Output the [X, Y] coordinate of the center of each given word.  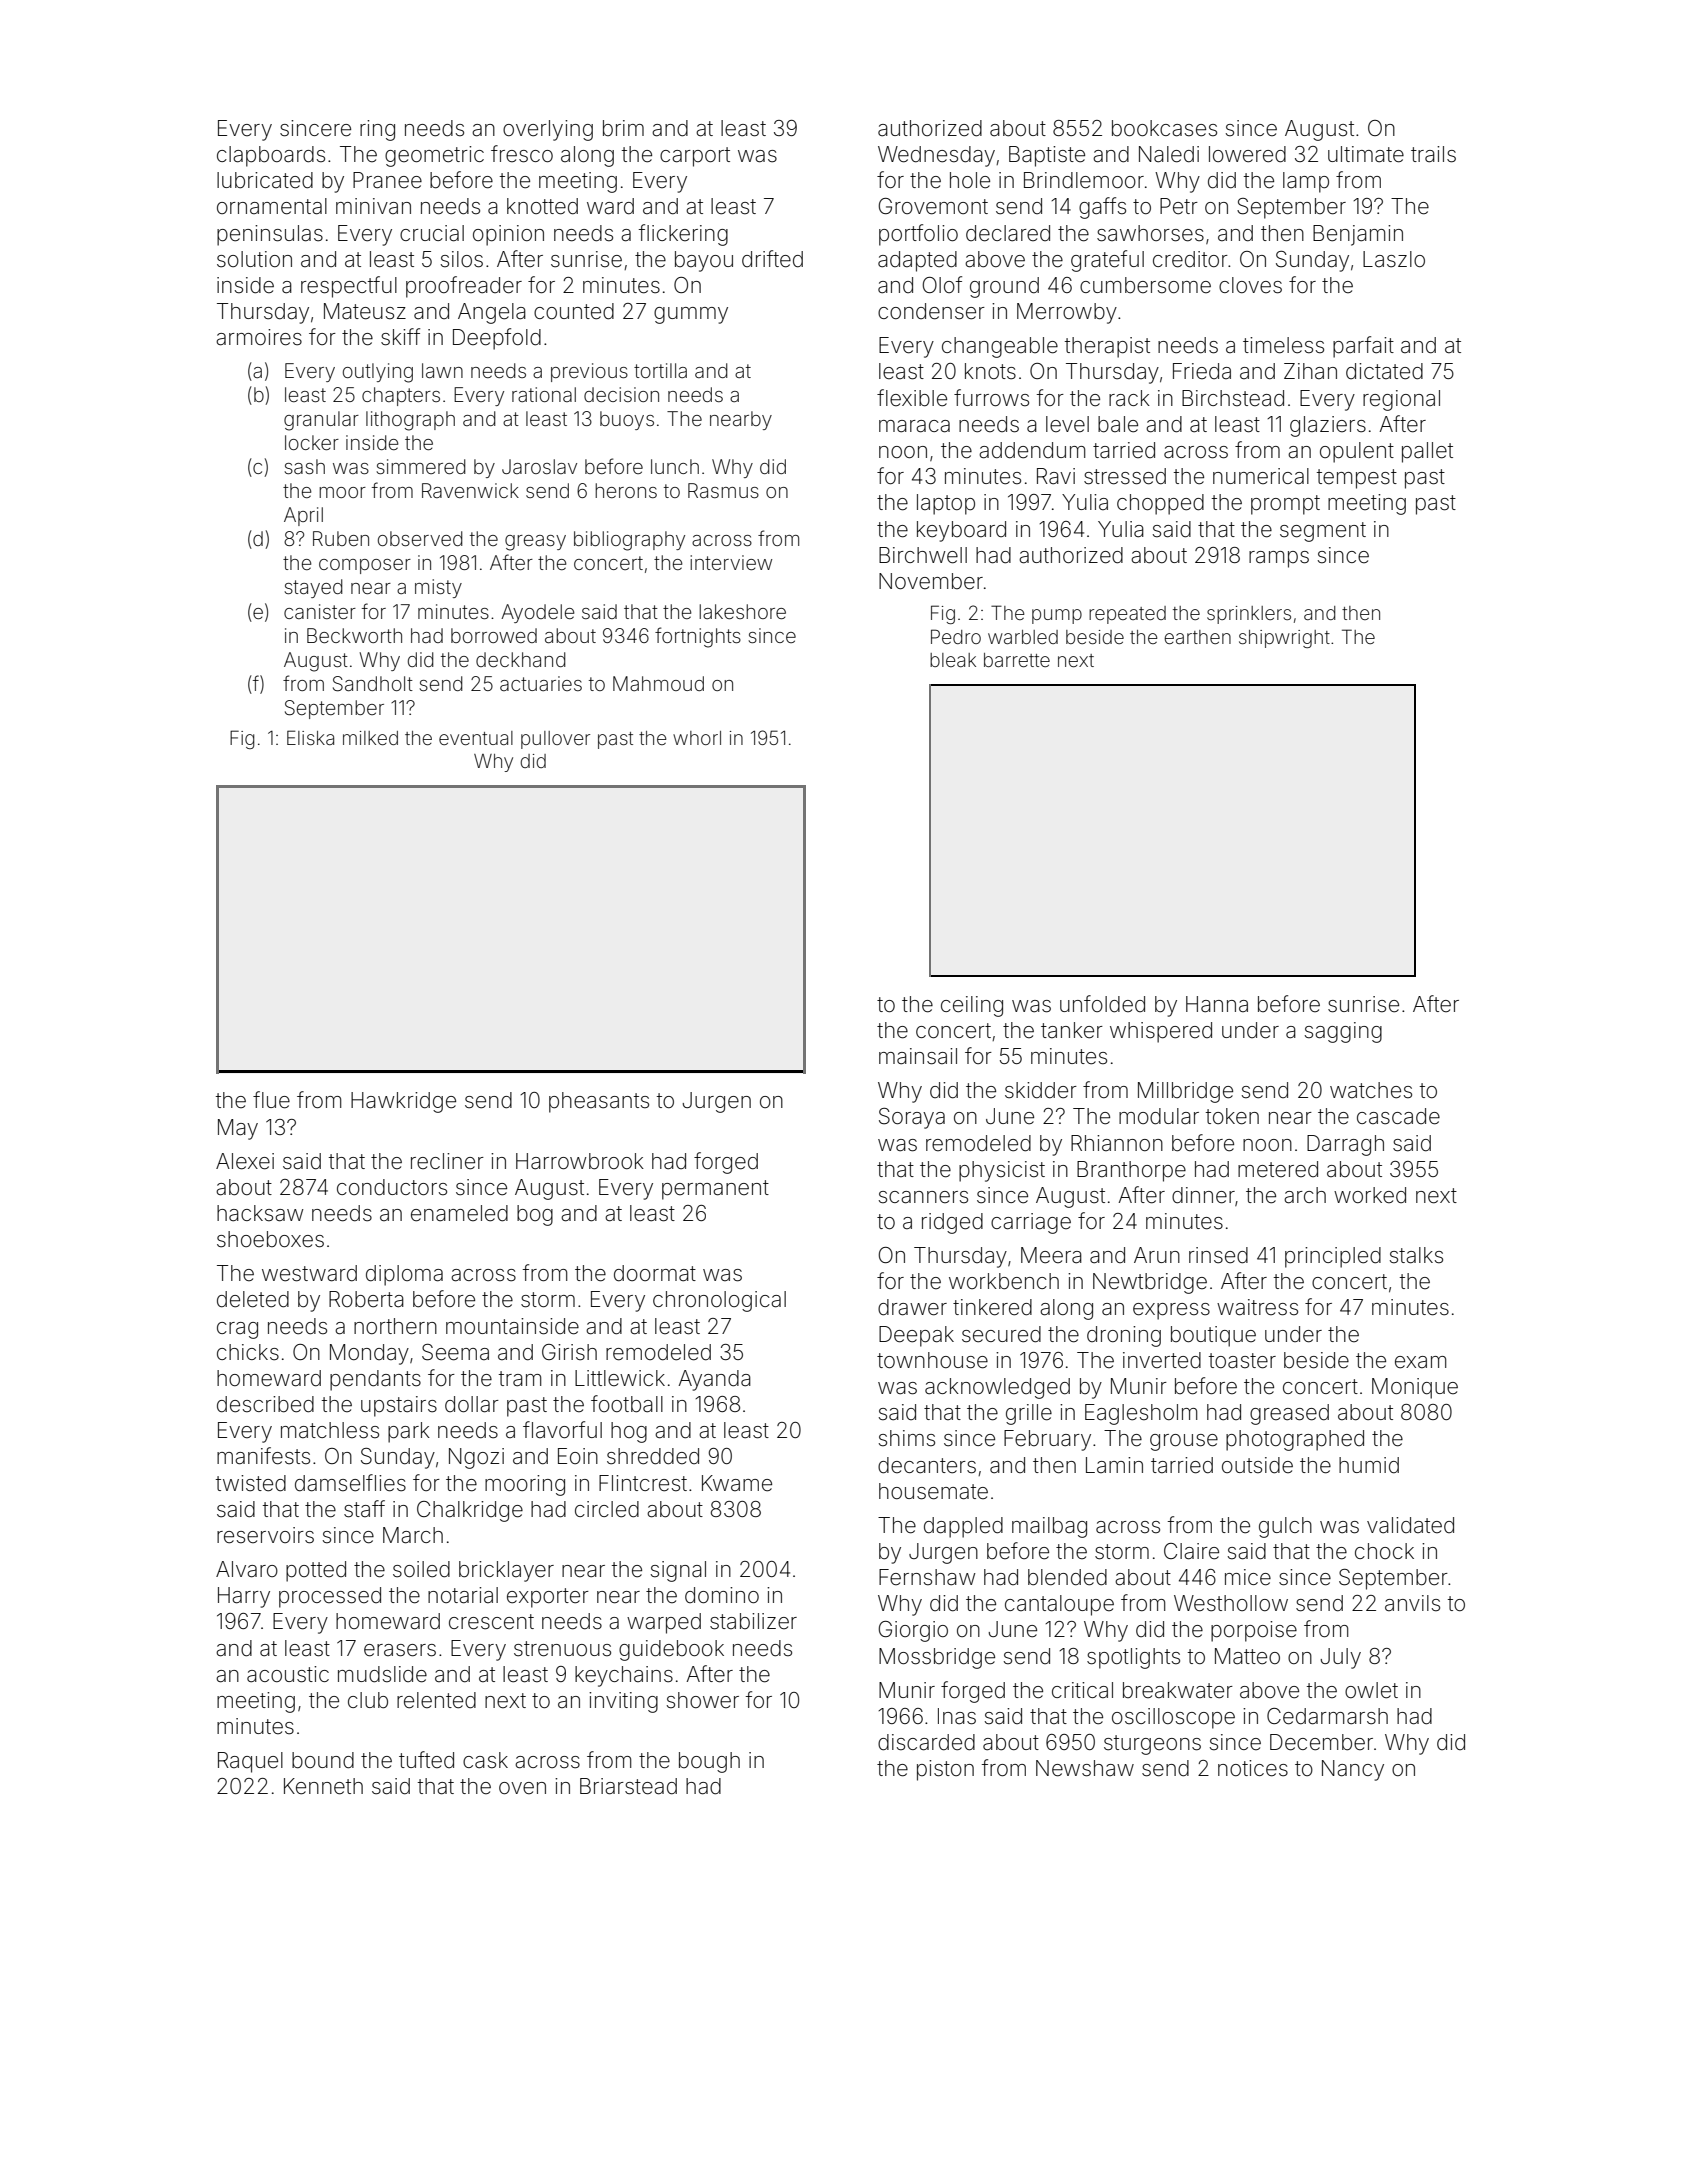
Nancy [1353, 1770]
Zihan [1310, 371]
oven [522, 1788]
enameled [459, 1213]
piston [945, 1770]
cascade [1398, 1116]
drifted [772, 259]
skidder [1041, 1090]
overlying [548, 130]
